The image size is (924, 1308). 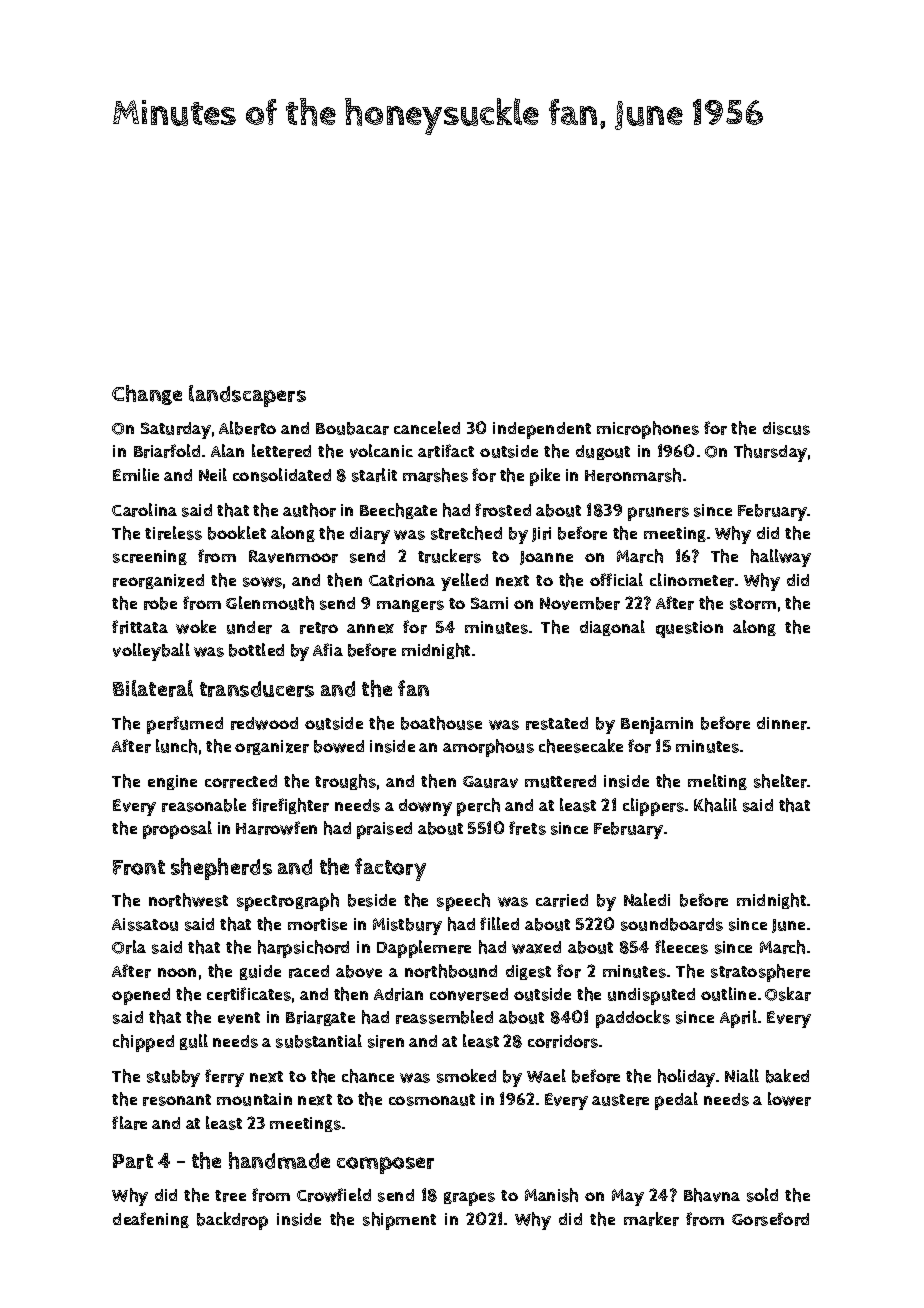 What do you see at coordinates (399, 1221) in the screenshot?
I see `shipment` at bounding box center [399, 1221].
